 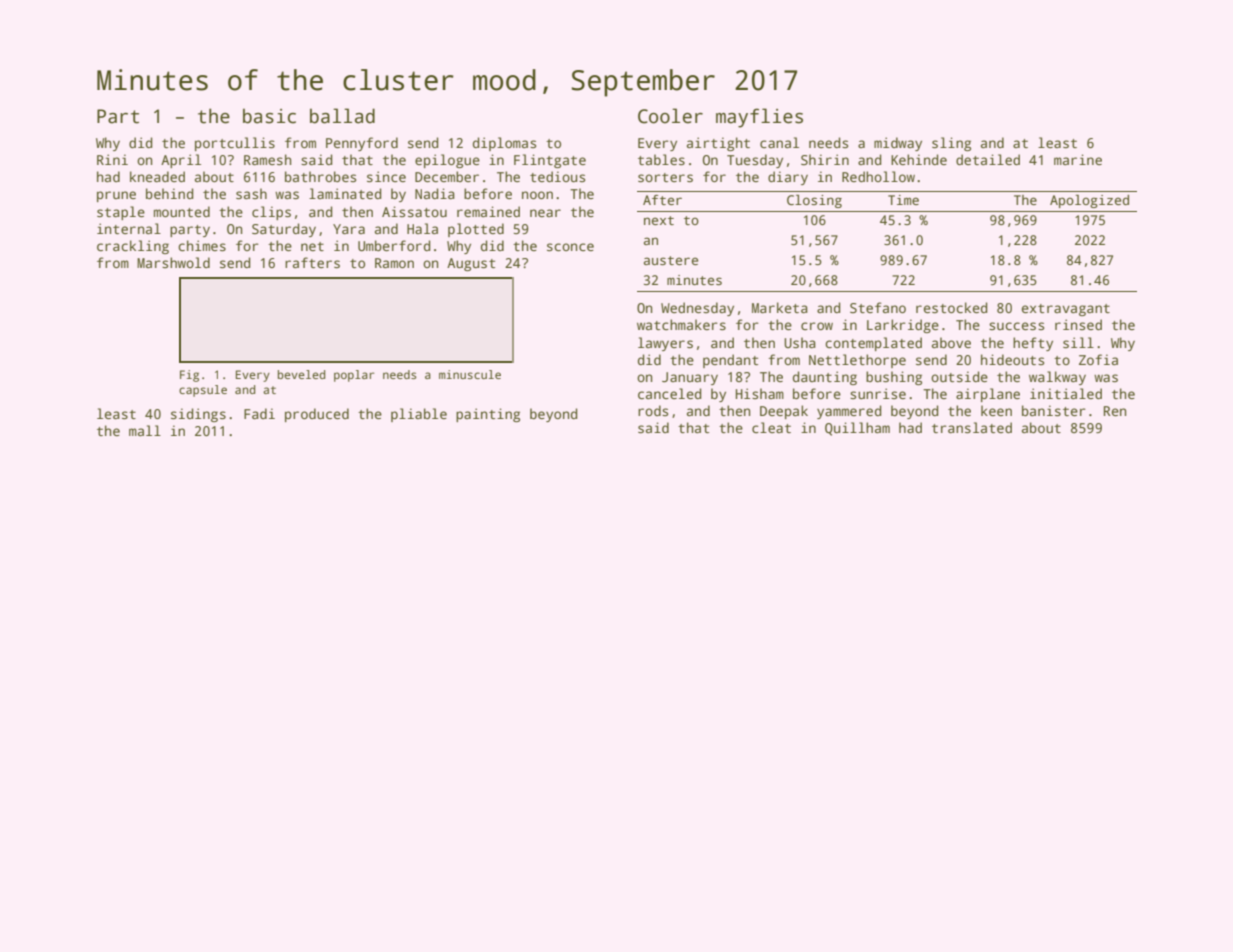 I want to click on capsule, so click(x=203, y=391).
